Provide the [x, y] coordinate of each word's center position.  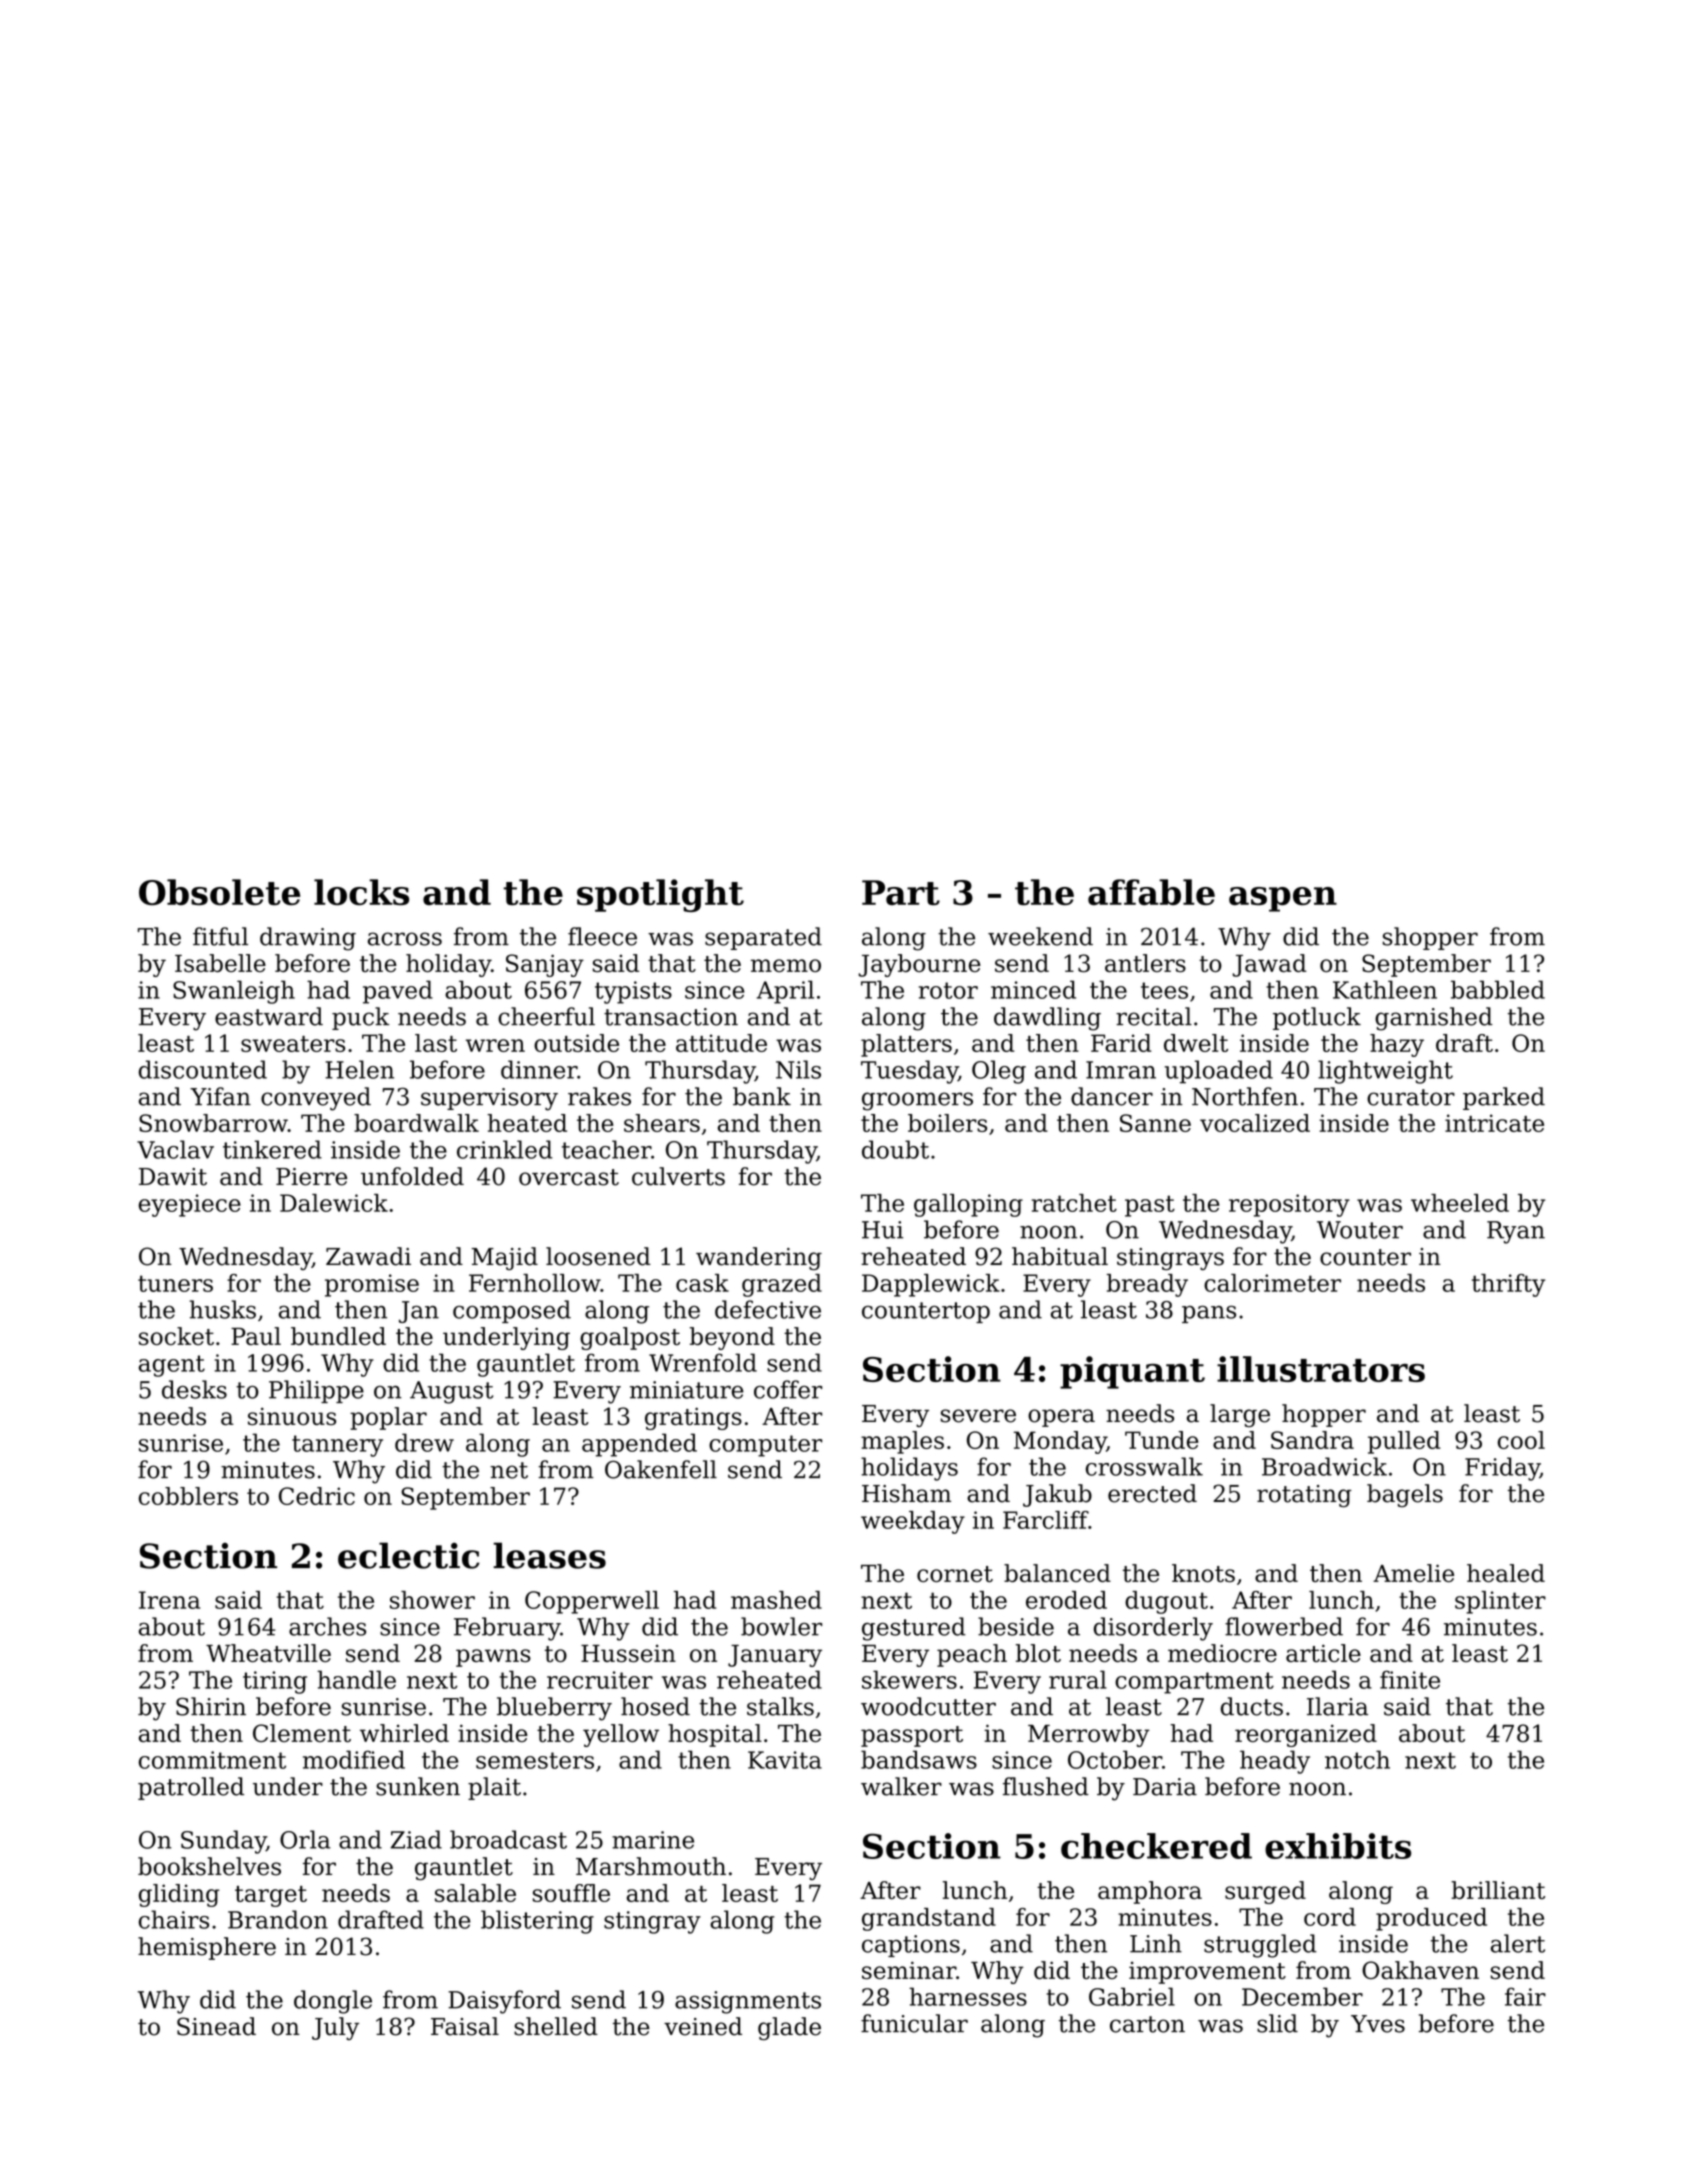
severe [978, 1416]
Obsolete [219, 892]
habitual [1060, 1256]
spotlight [660, 895]
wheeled [1460, 1203]
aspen [1283, 899]
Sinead [216, 2026]
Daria [1165, 1787]
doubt [895, 1149]
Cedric [317, 1496]
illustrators [1321, 1369]
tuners [175, 1283]
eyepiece [190, 1205]
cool [1521, 1440]
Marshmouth [651, 1866]
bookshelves [209, 1866]
